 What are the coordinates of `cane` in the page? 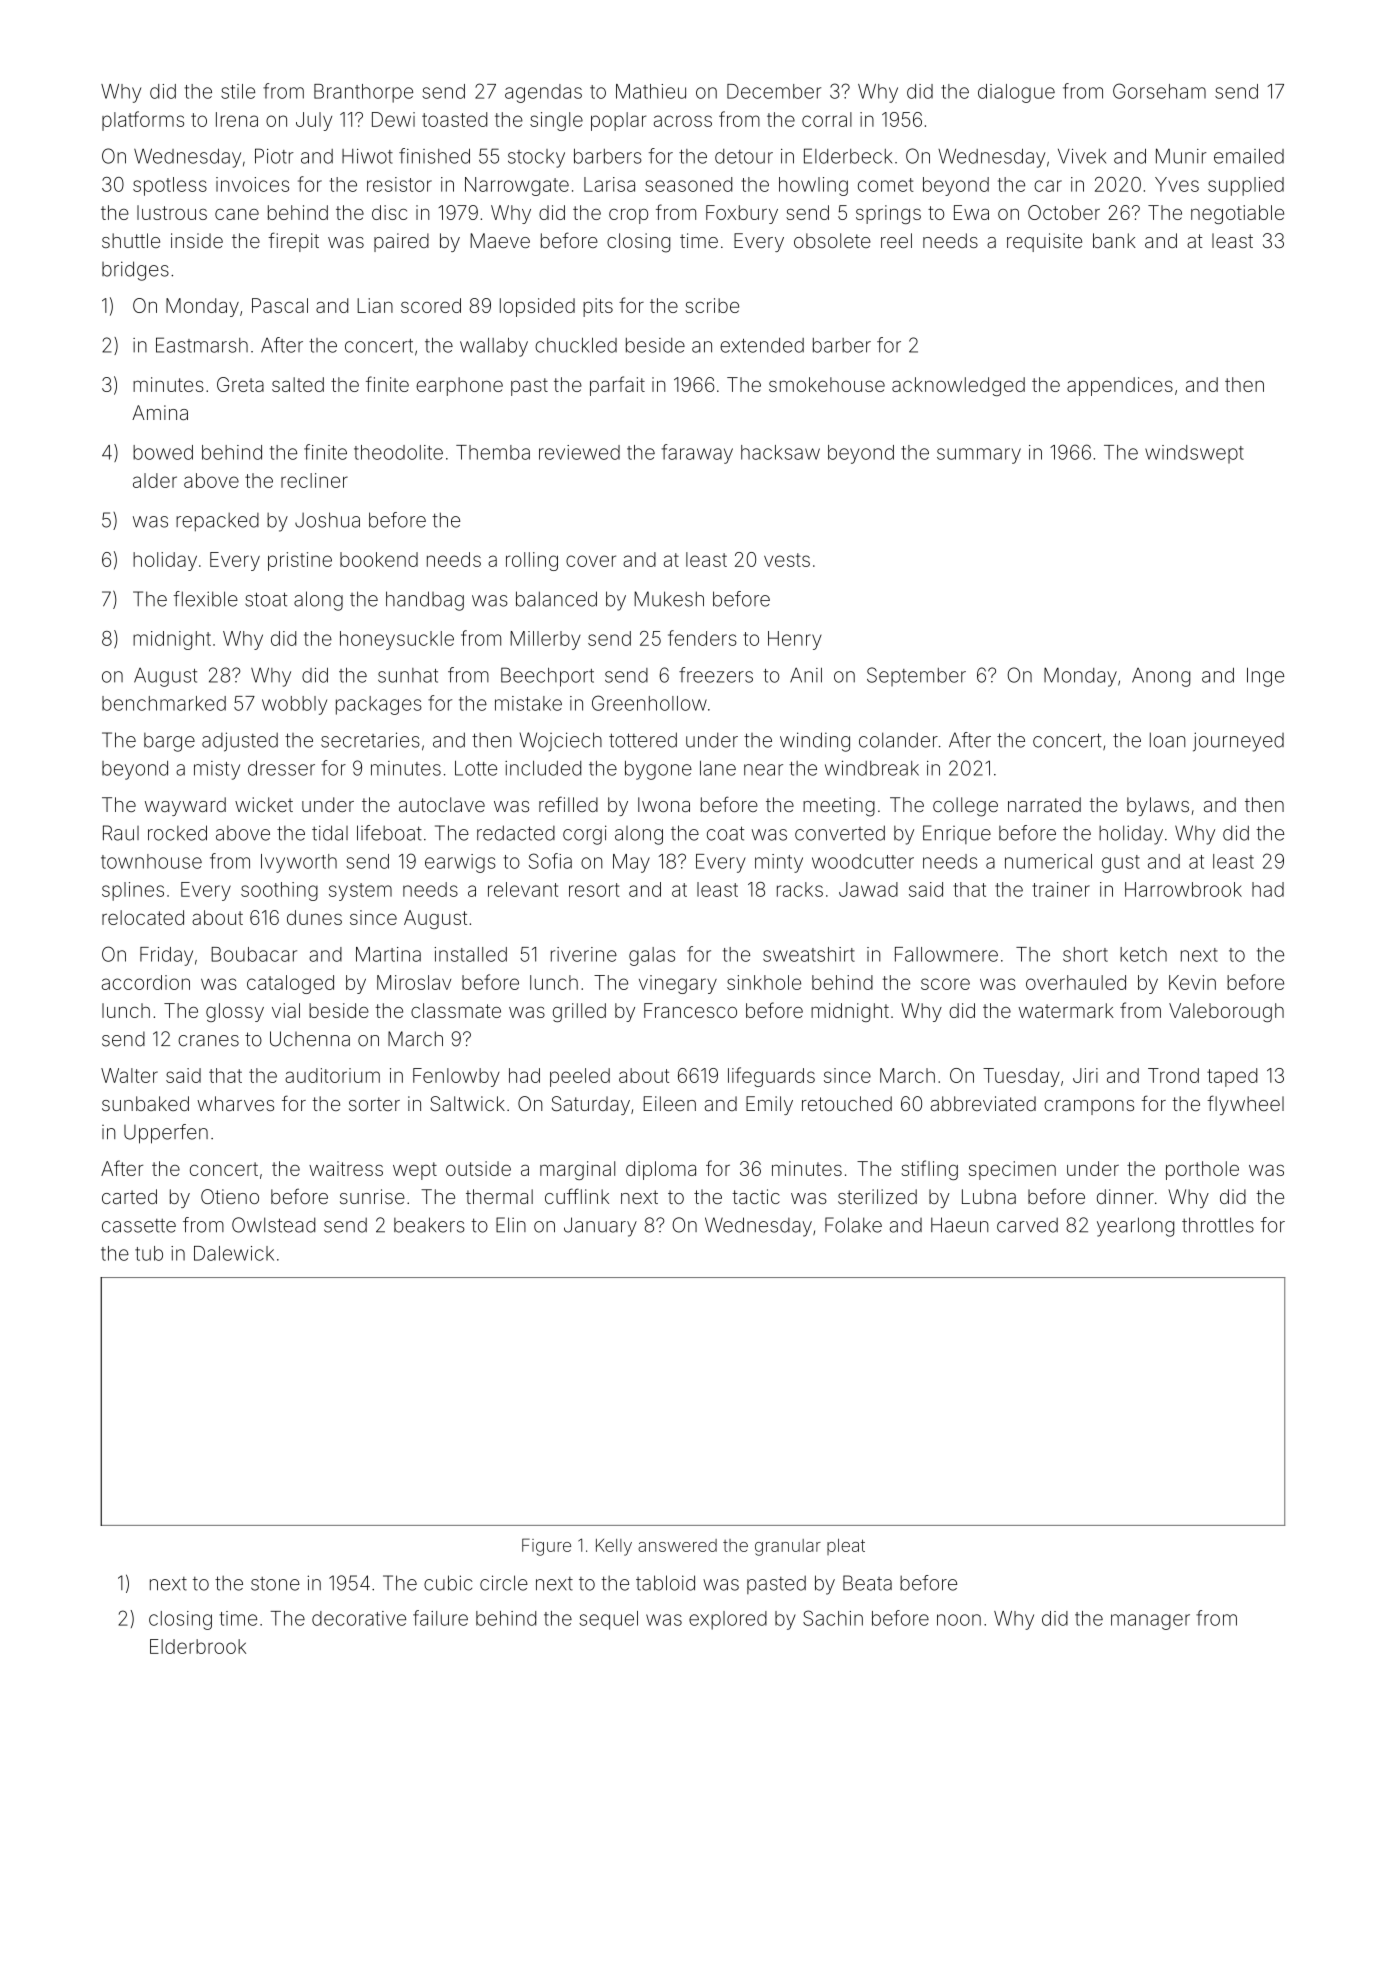 It's located at (237, 214).
